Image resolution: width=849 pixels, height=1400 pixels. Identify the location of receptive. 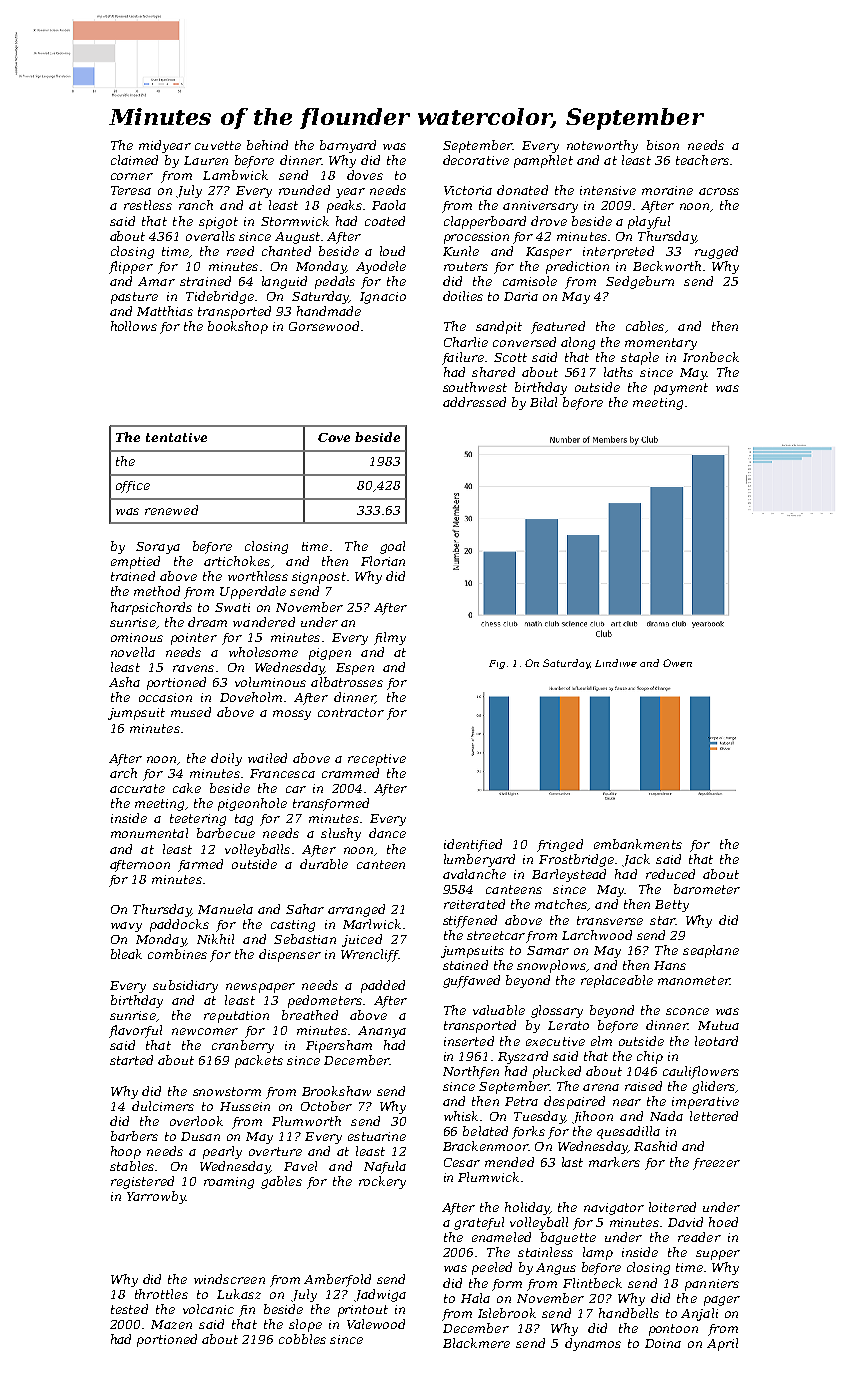
(377, 760).
